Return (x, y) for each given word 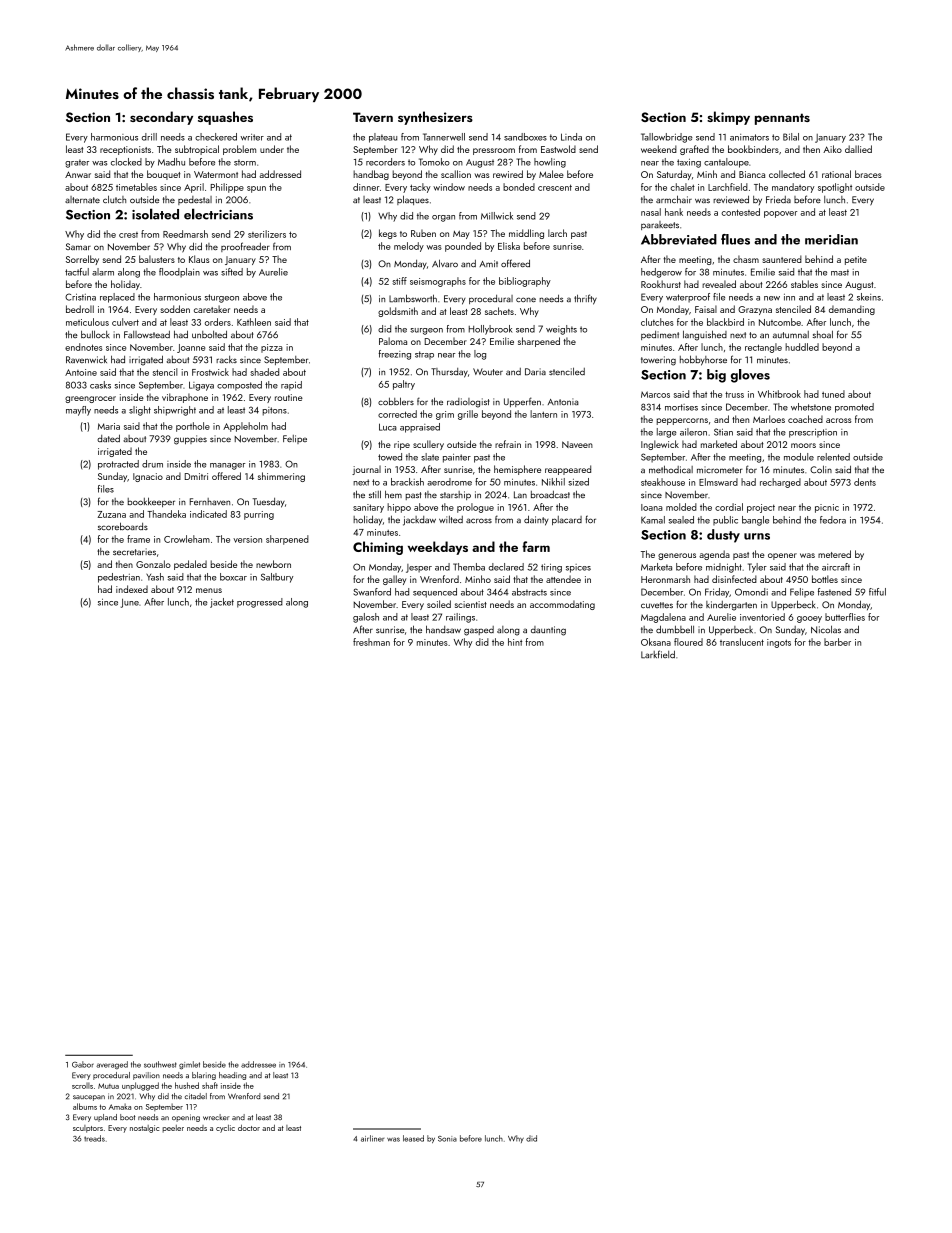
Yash (155, 577)
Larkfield (658, 654)
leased (413, 1138)
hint (515, 642)
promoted (854, 408)
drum (152, 464)
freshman (371, 642)
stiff (399, 281)
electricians (218, 214)
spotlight (835, 188)
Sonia (447, 1139)
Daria (535, 372)
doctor (249, 1128)
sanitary (368, 508)
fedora (833, 520)
